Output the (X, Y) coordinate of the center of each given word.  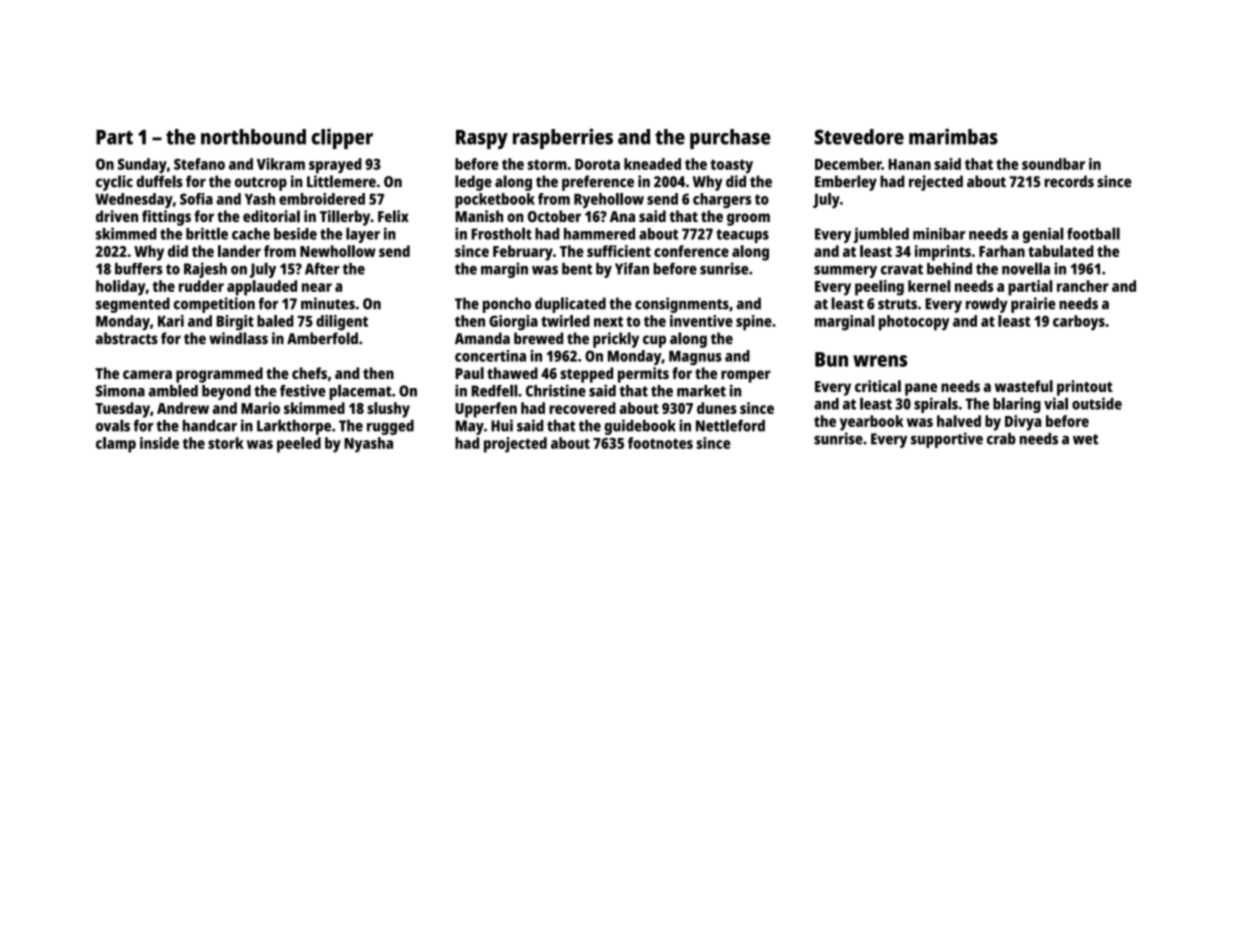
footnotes (660, 443)
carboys (1079, 323)
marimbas (953, 136)
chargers (722, 200)
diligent (342, 323)
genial (1043, 235)
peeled (299, 445)
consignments (682, 305)
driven (117, 216)
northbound (253, 137)
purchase (730, 139)
